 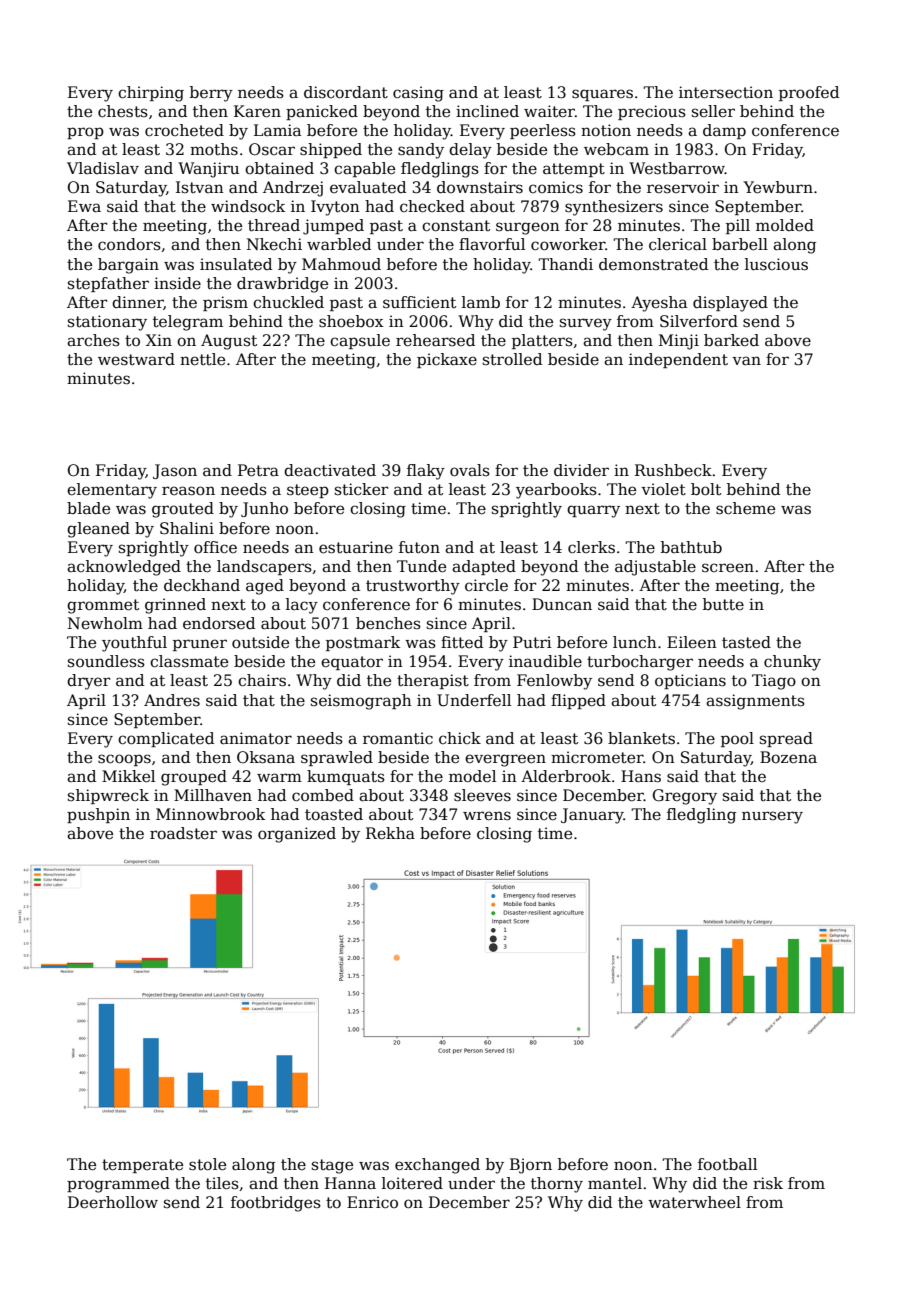 What do you see at coordinates (418, 94) in the image?
I see `casing` at bounding box center [418, 94].
